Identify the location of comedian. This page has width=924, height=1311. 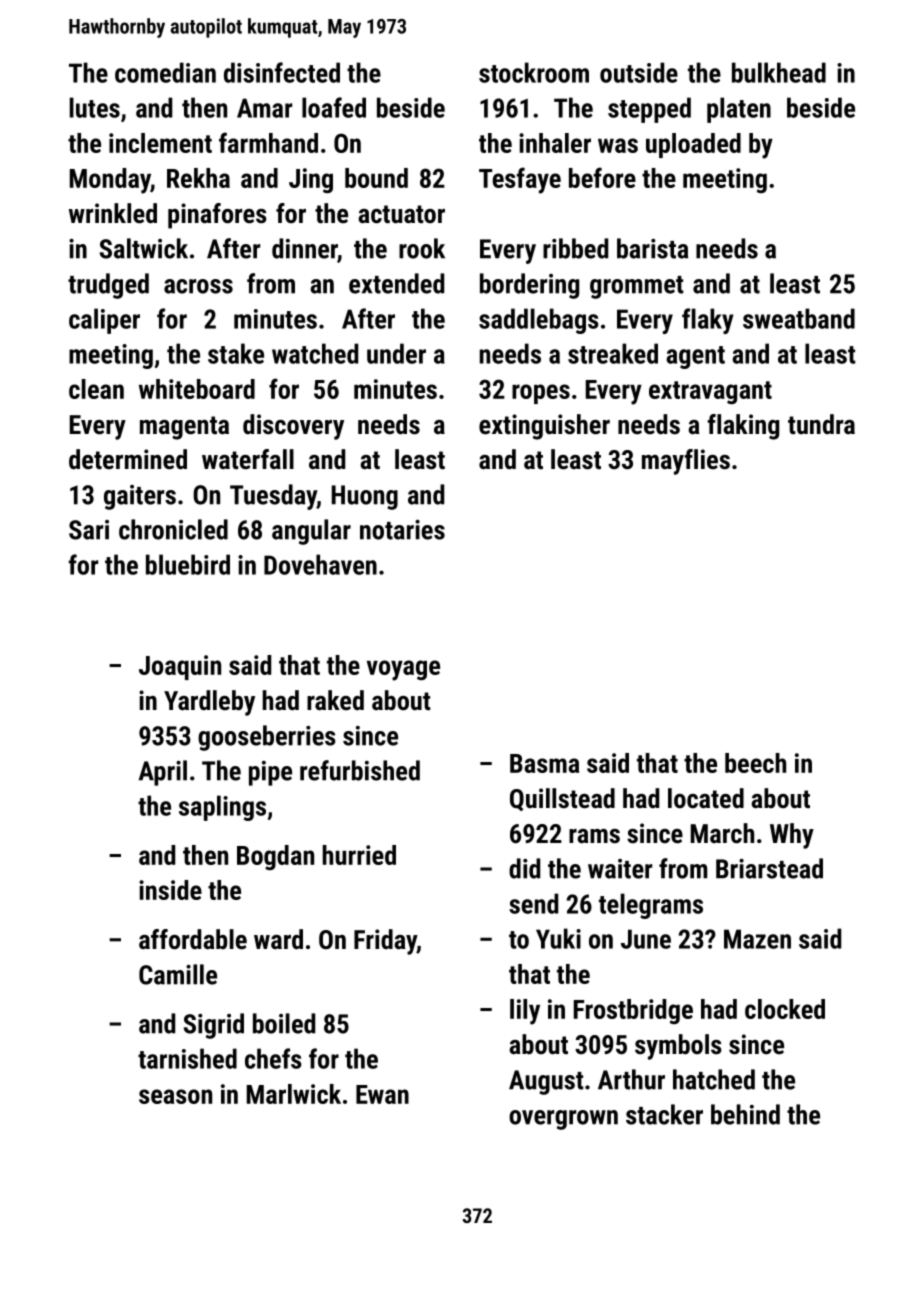
(165, 72).
